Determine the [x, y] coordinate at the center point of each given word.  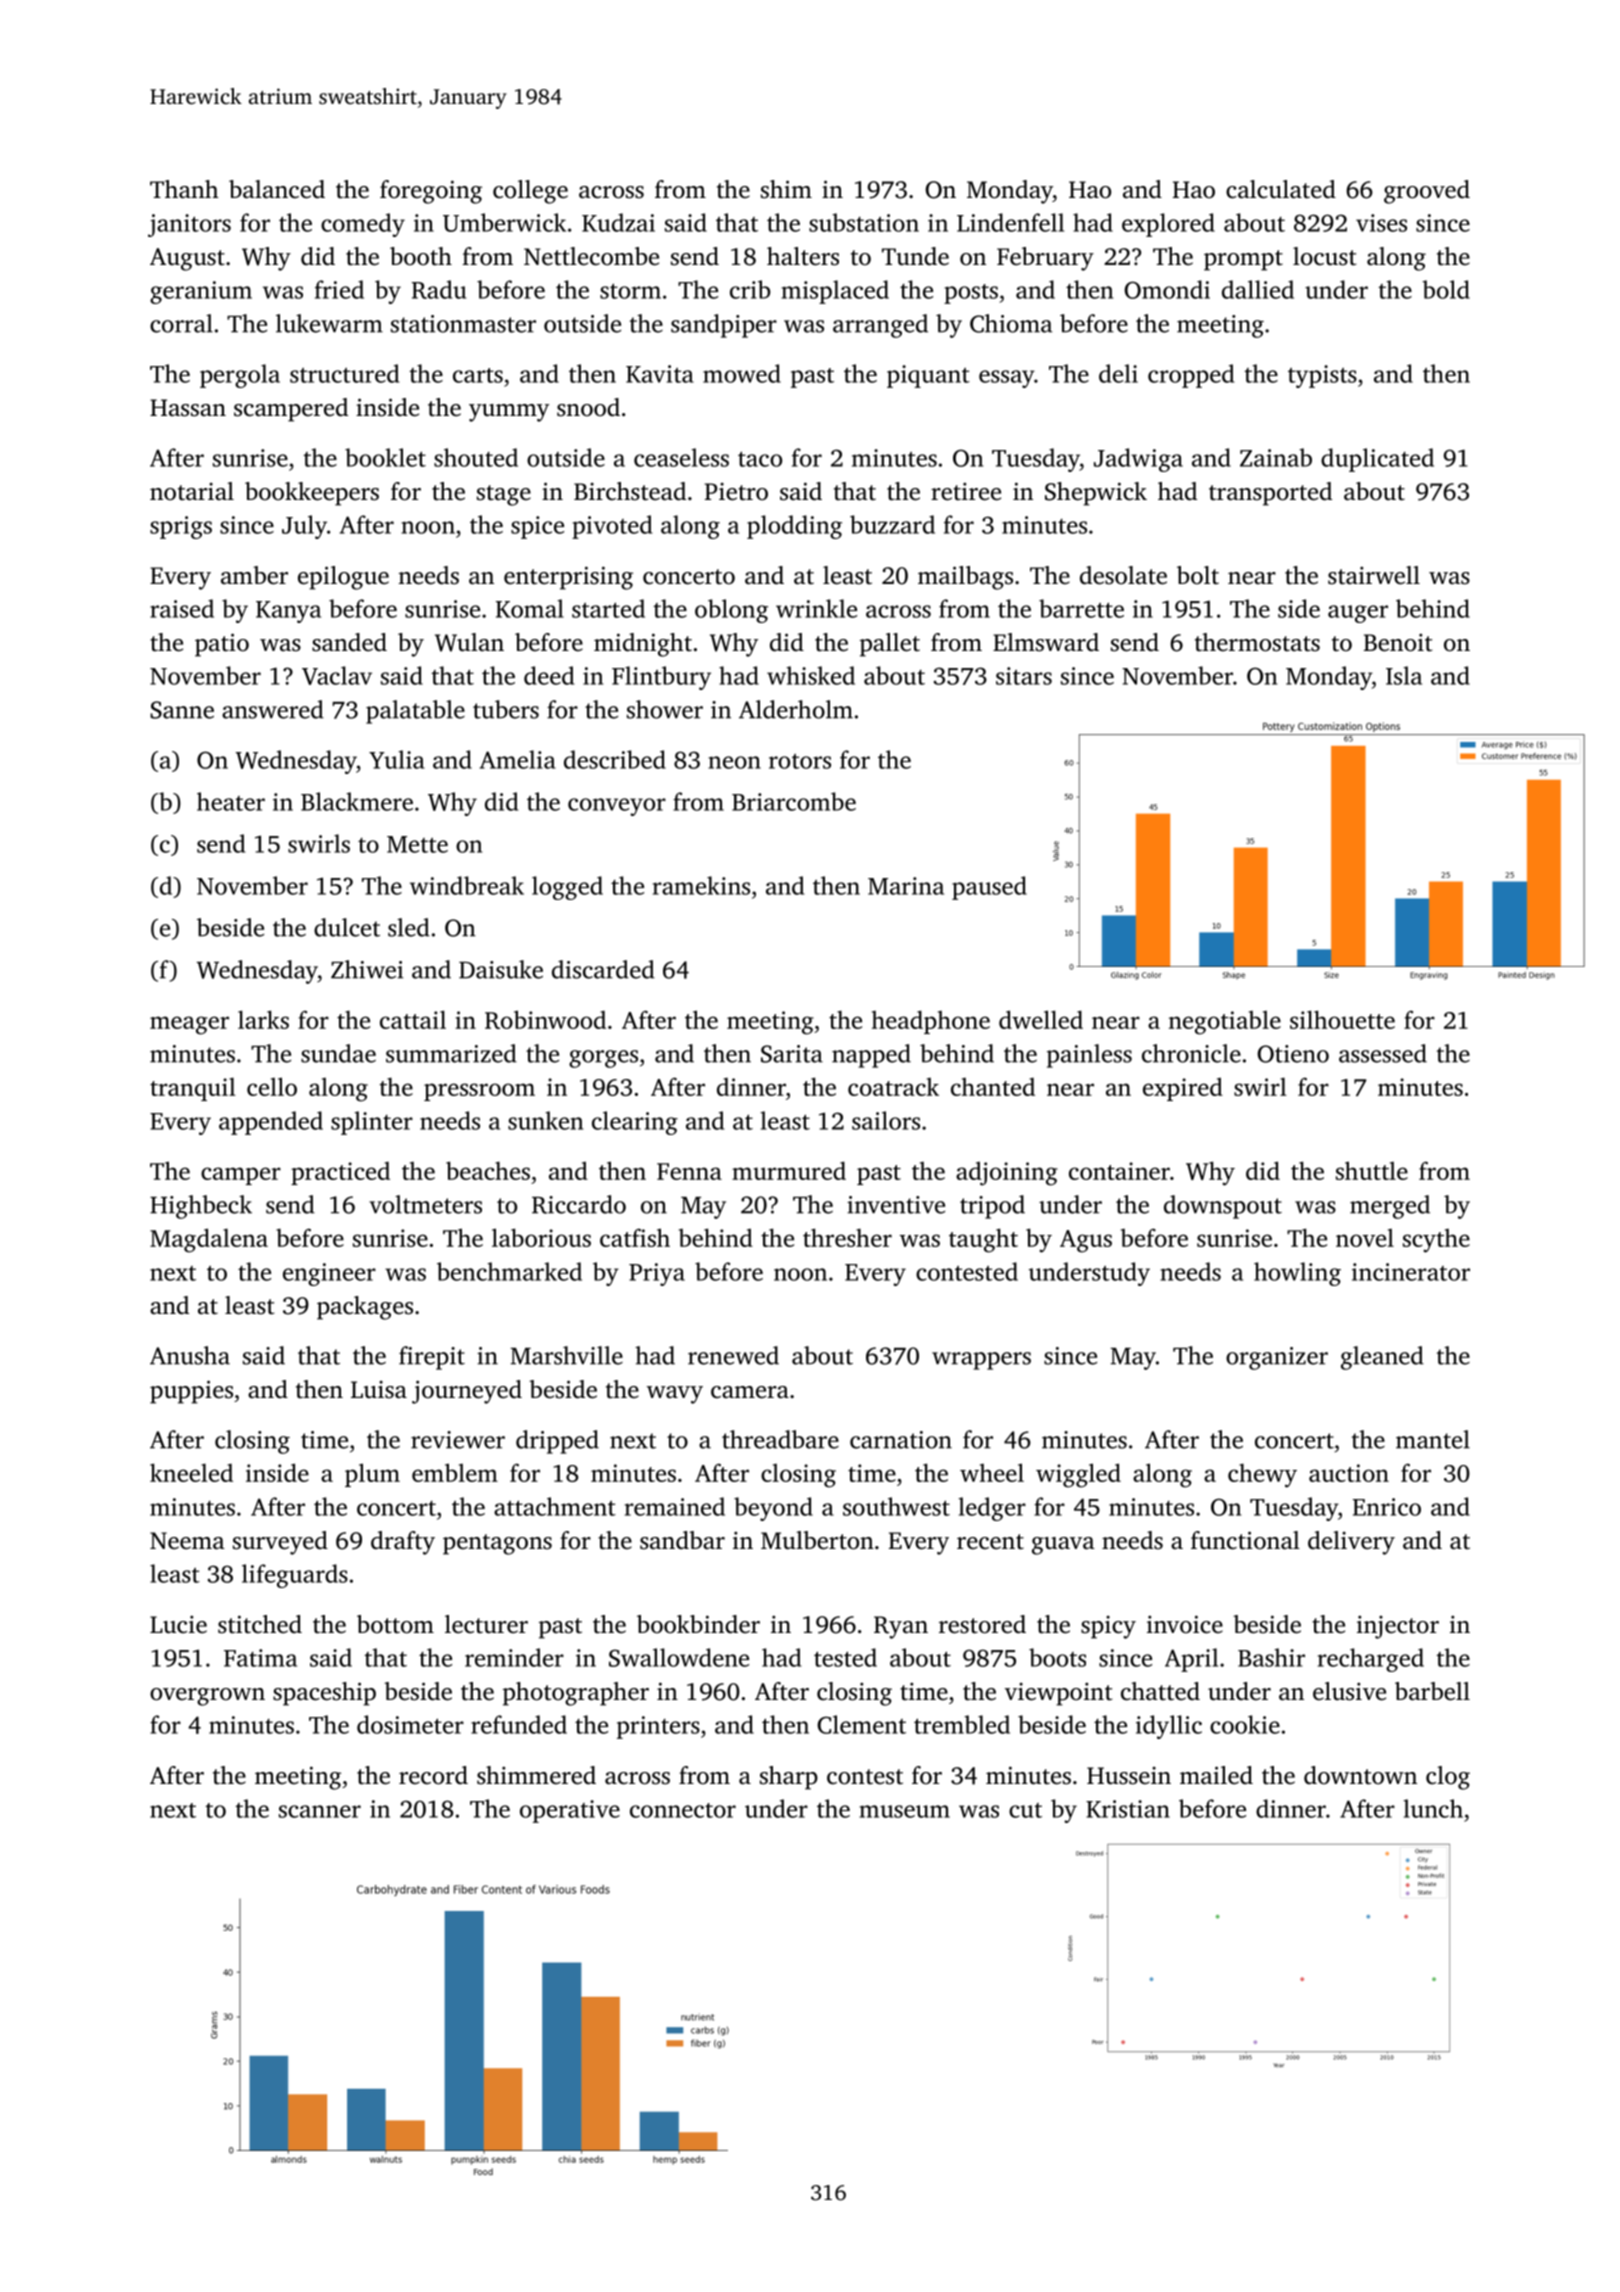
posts [971, 294]
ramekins [701, 885]
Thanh [184, 189]
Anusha [190, 1355]
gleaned [1382, 1358]
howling [1297, 1274]
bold [1446, 289]
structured [344, 373]
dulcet [347, 927]
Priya [657, 1274]
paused [989, 888]
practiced [340, 1173]
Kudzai [618, 222]
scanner [320, 1811]
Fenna [689, 1171]
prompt [1243, 260]
